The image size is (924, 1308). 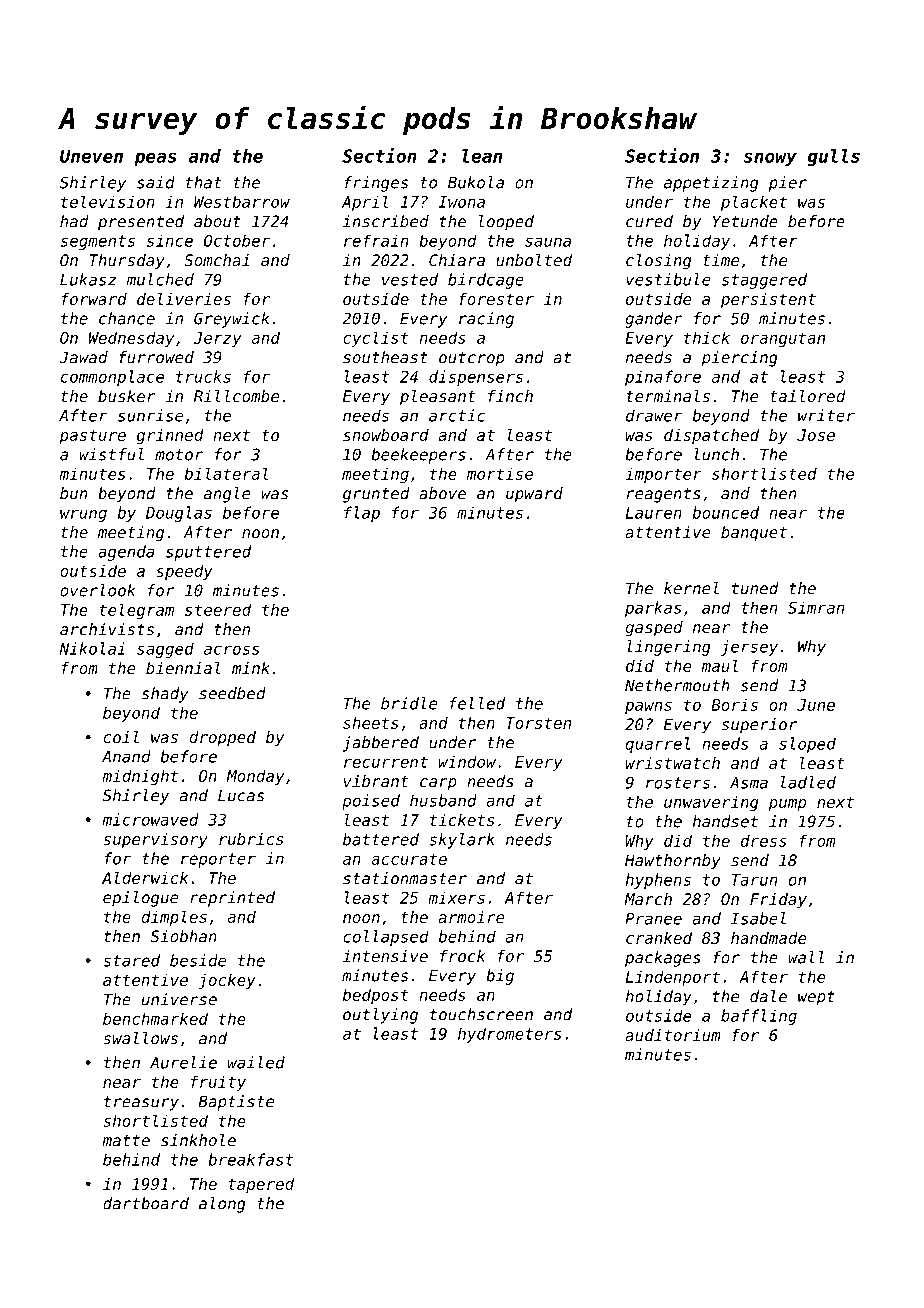 I want to click on dartboard, so click(x=146, y=1203).
